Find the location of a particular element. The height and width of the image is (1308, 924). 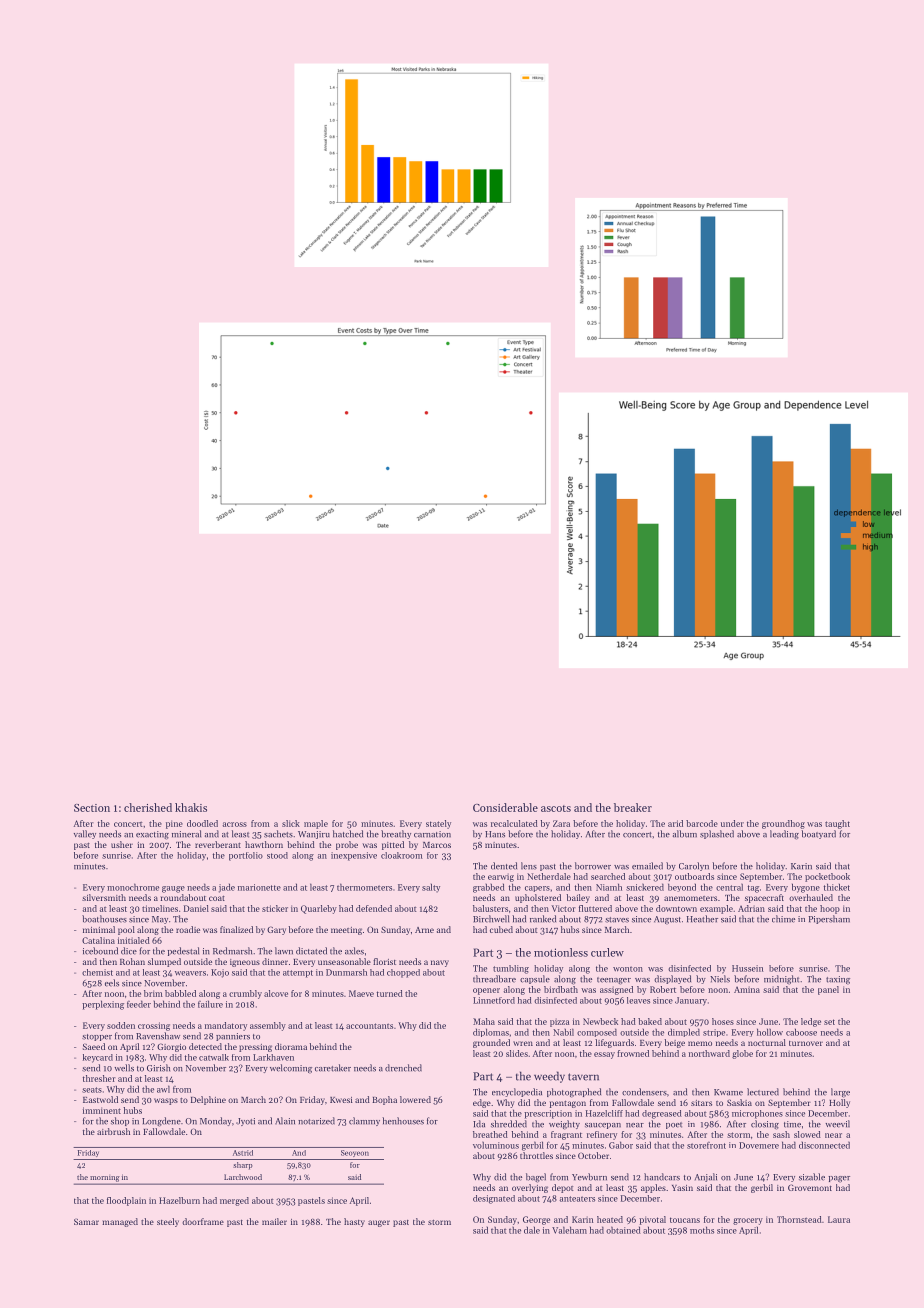

George is located at coordinates (536, 1220).
